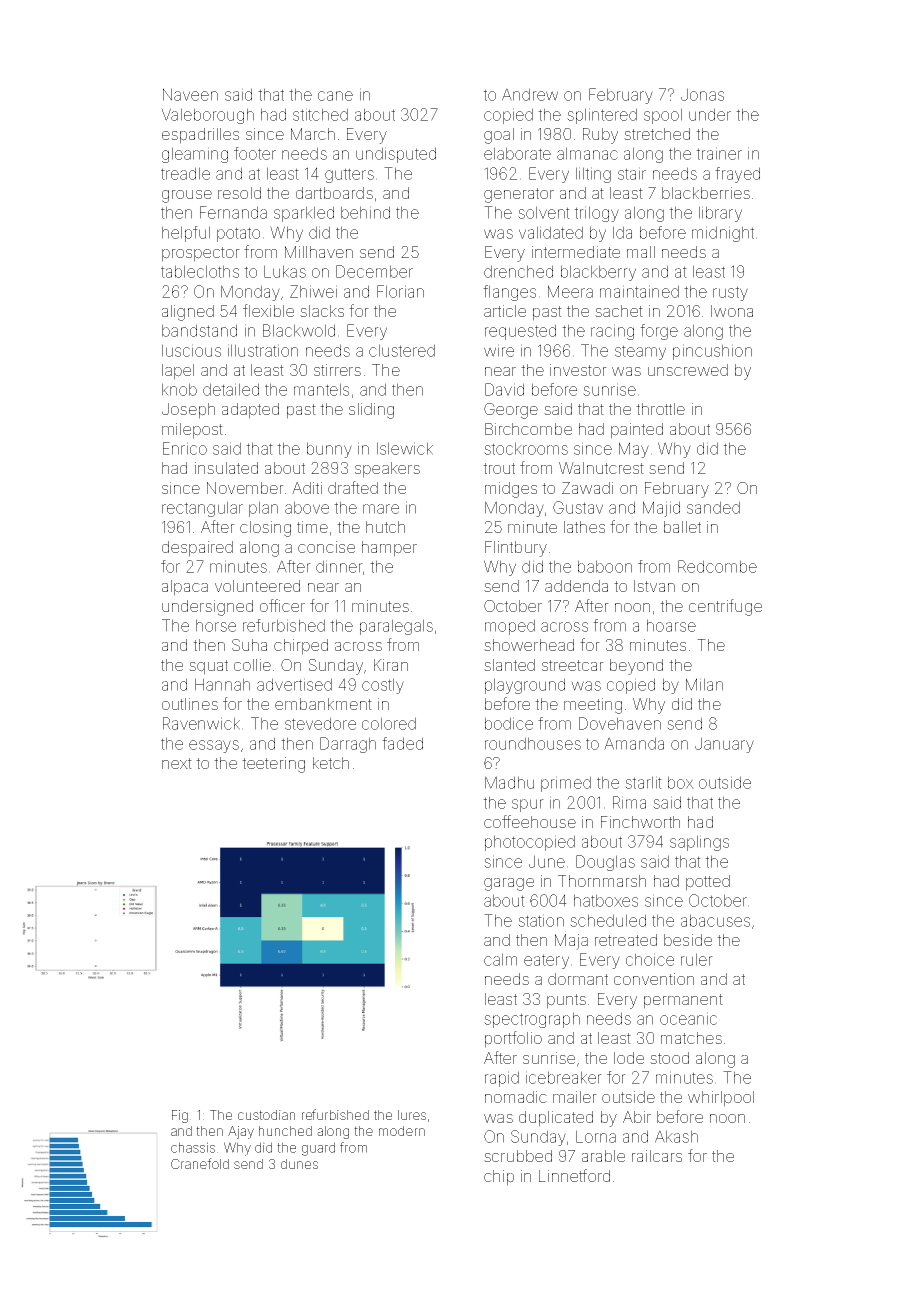  What do you see at coordinates (335, 96) in the screenshot?
I see `cane` at bounding box center [335, 96].
